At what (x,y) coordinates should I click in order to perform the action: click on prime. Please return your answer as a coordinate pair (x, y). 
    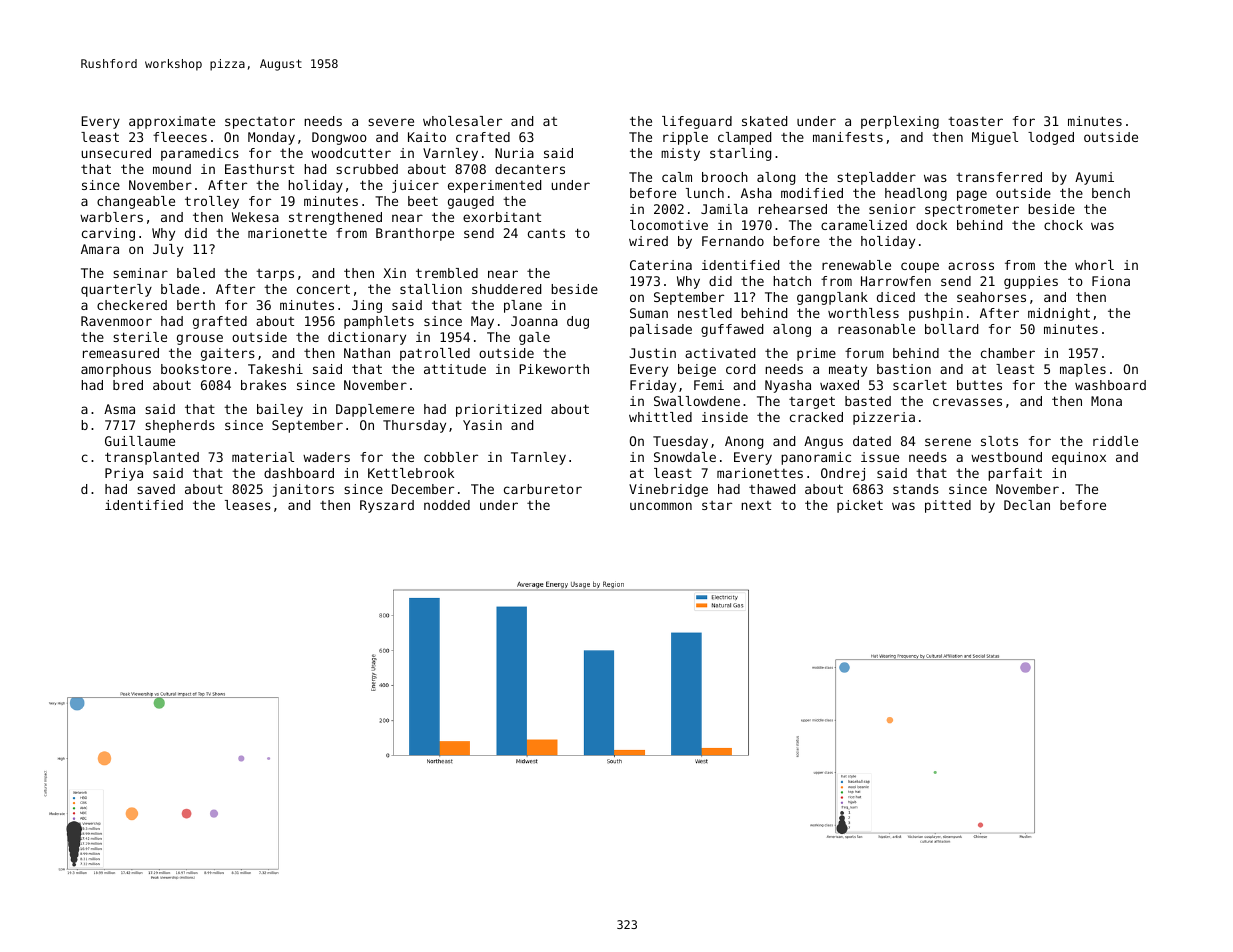
    Looking at the image, I should click on (816, 354).
